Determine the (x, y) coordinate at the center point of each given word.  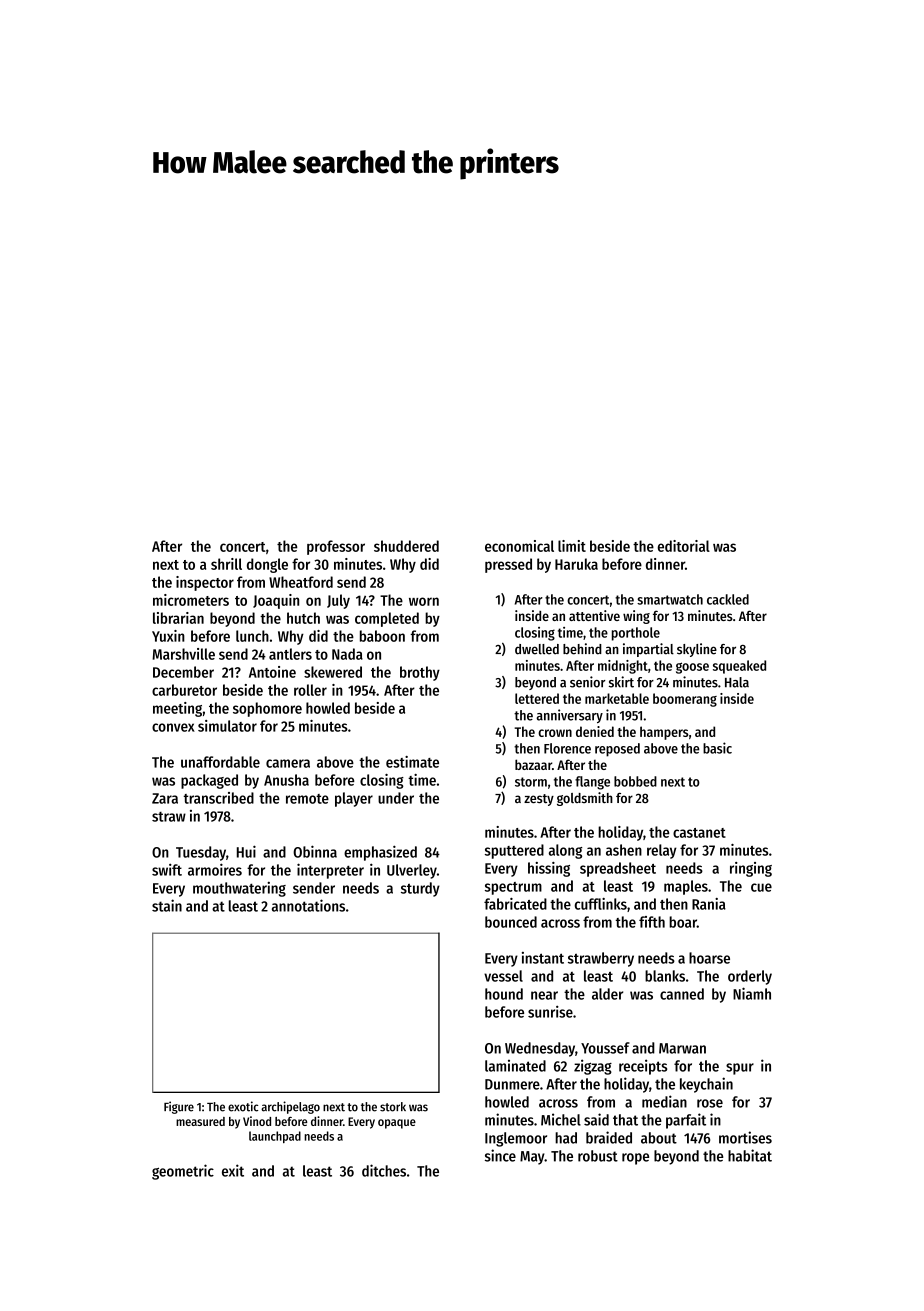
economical (519, 546)
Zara (165, 798)
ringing (751, 869)
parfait (686, 1121)
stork (393, 1107)
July (338, 601)
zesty (539, 800)
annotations (308, 905)
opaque (397, 1124)
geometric (183, 1172)
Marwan (682, 1048)
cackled (728, 599)
